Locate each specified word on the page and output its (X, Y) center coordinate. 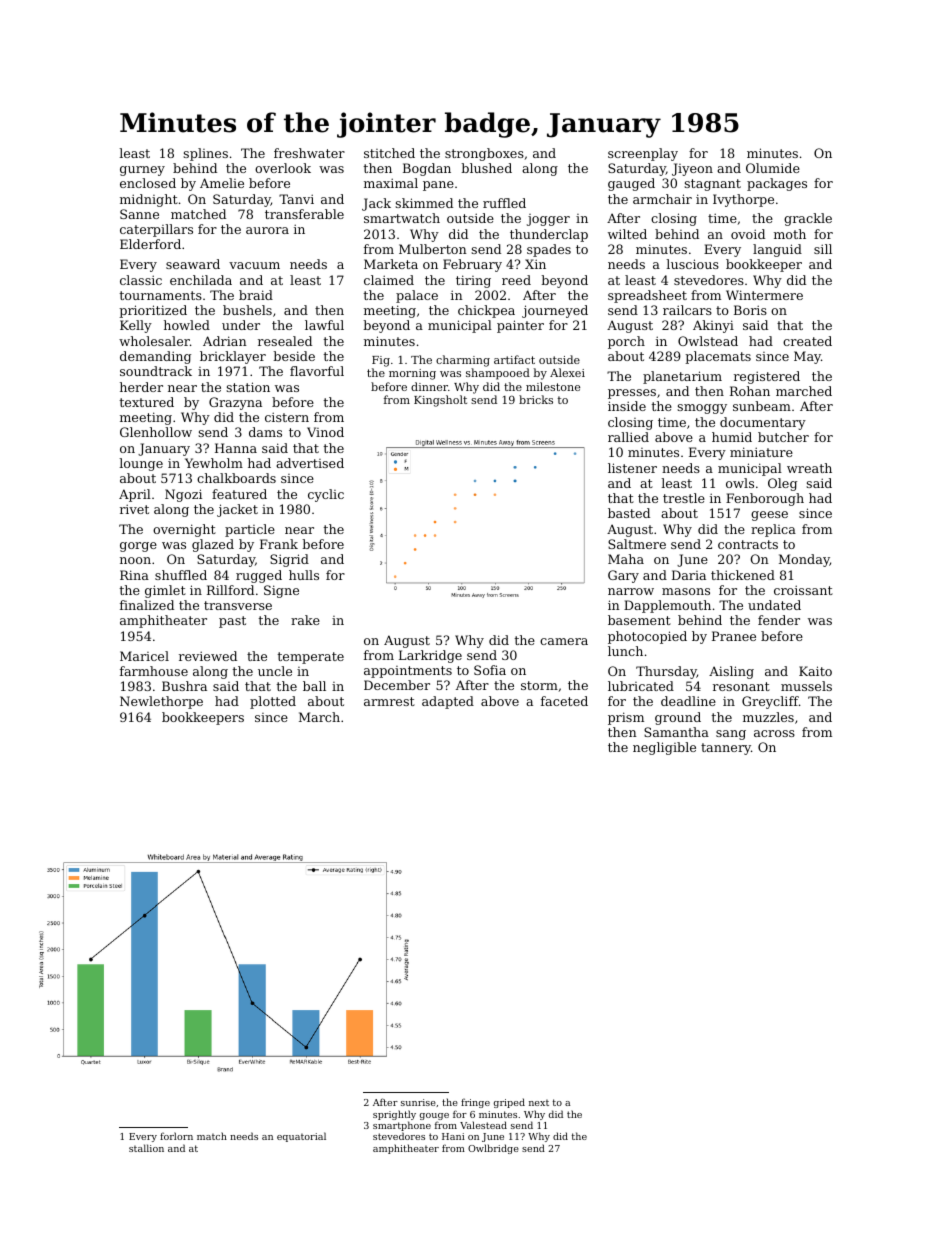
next (539, 1102)
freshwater (309, 153)
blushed (487, 168)
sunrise (418, 1102)
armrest (389, 701)
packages (777, 184)
